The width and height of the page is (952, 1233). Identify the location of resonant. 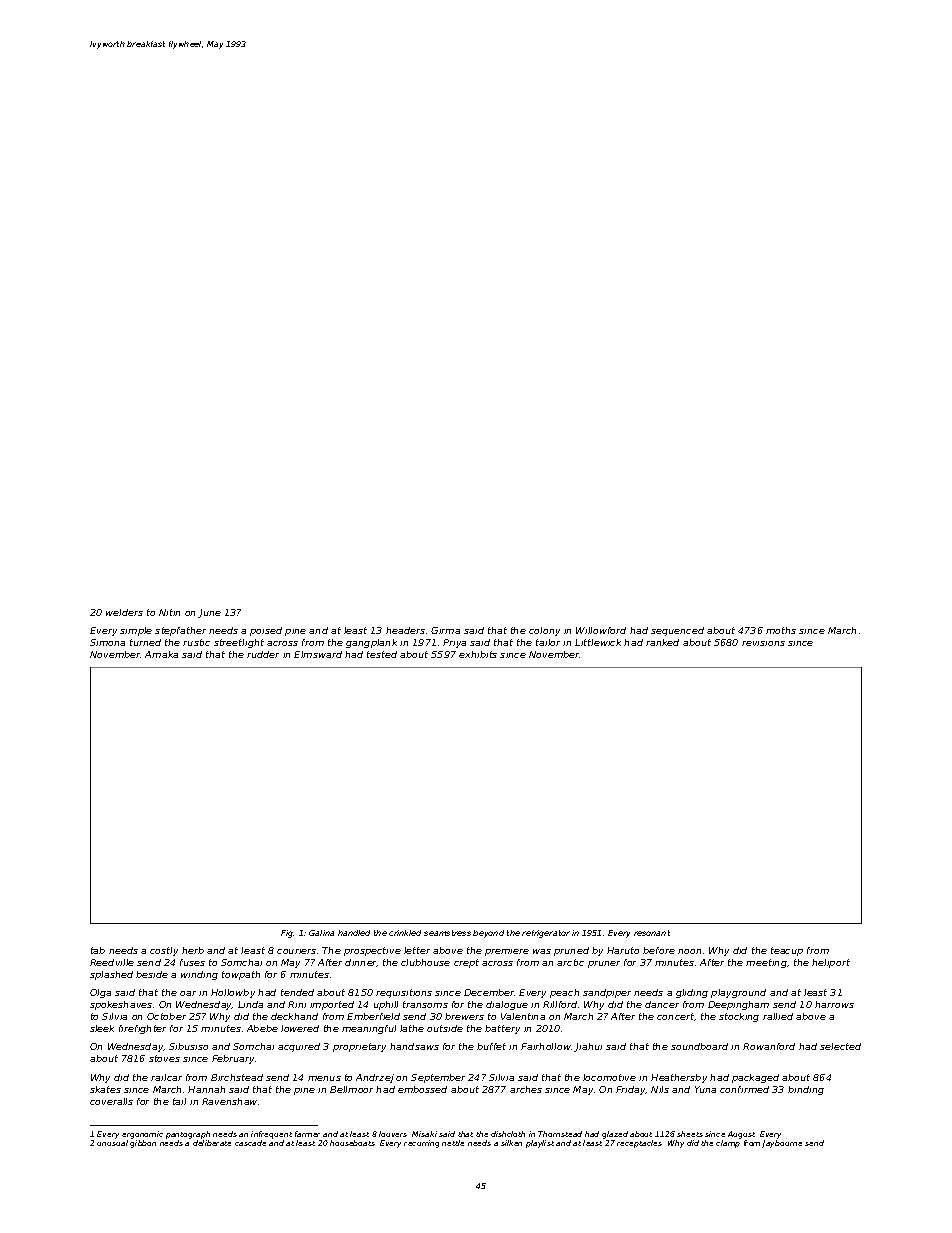
(652, 933).
